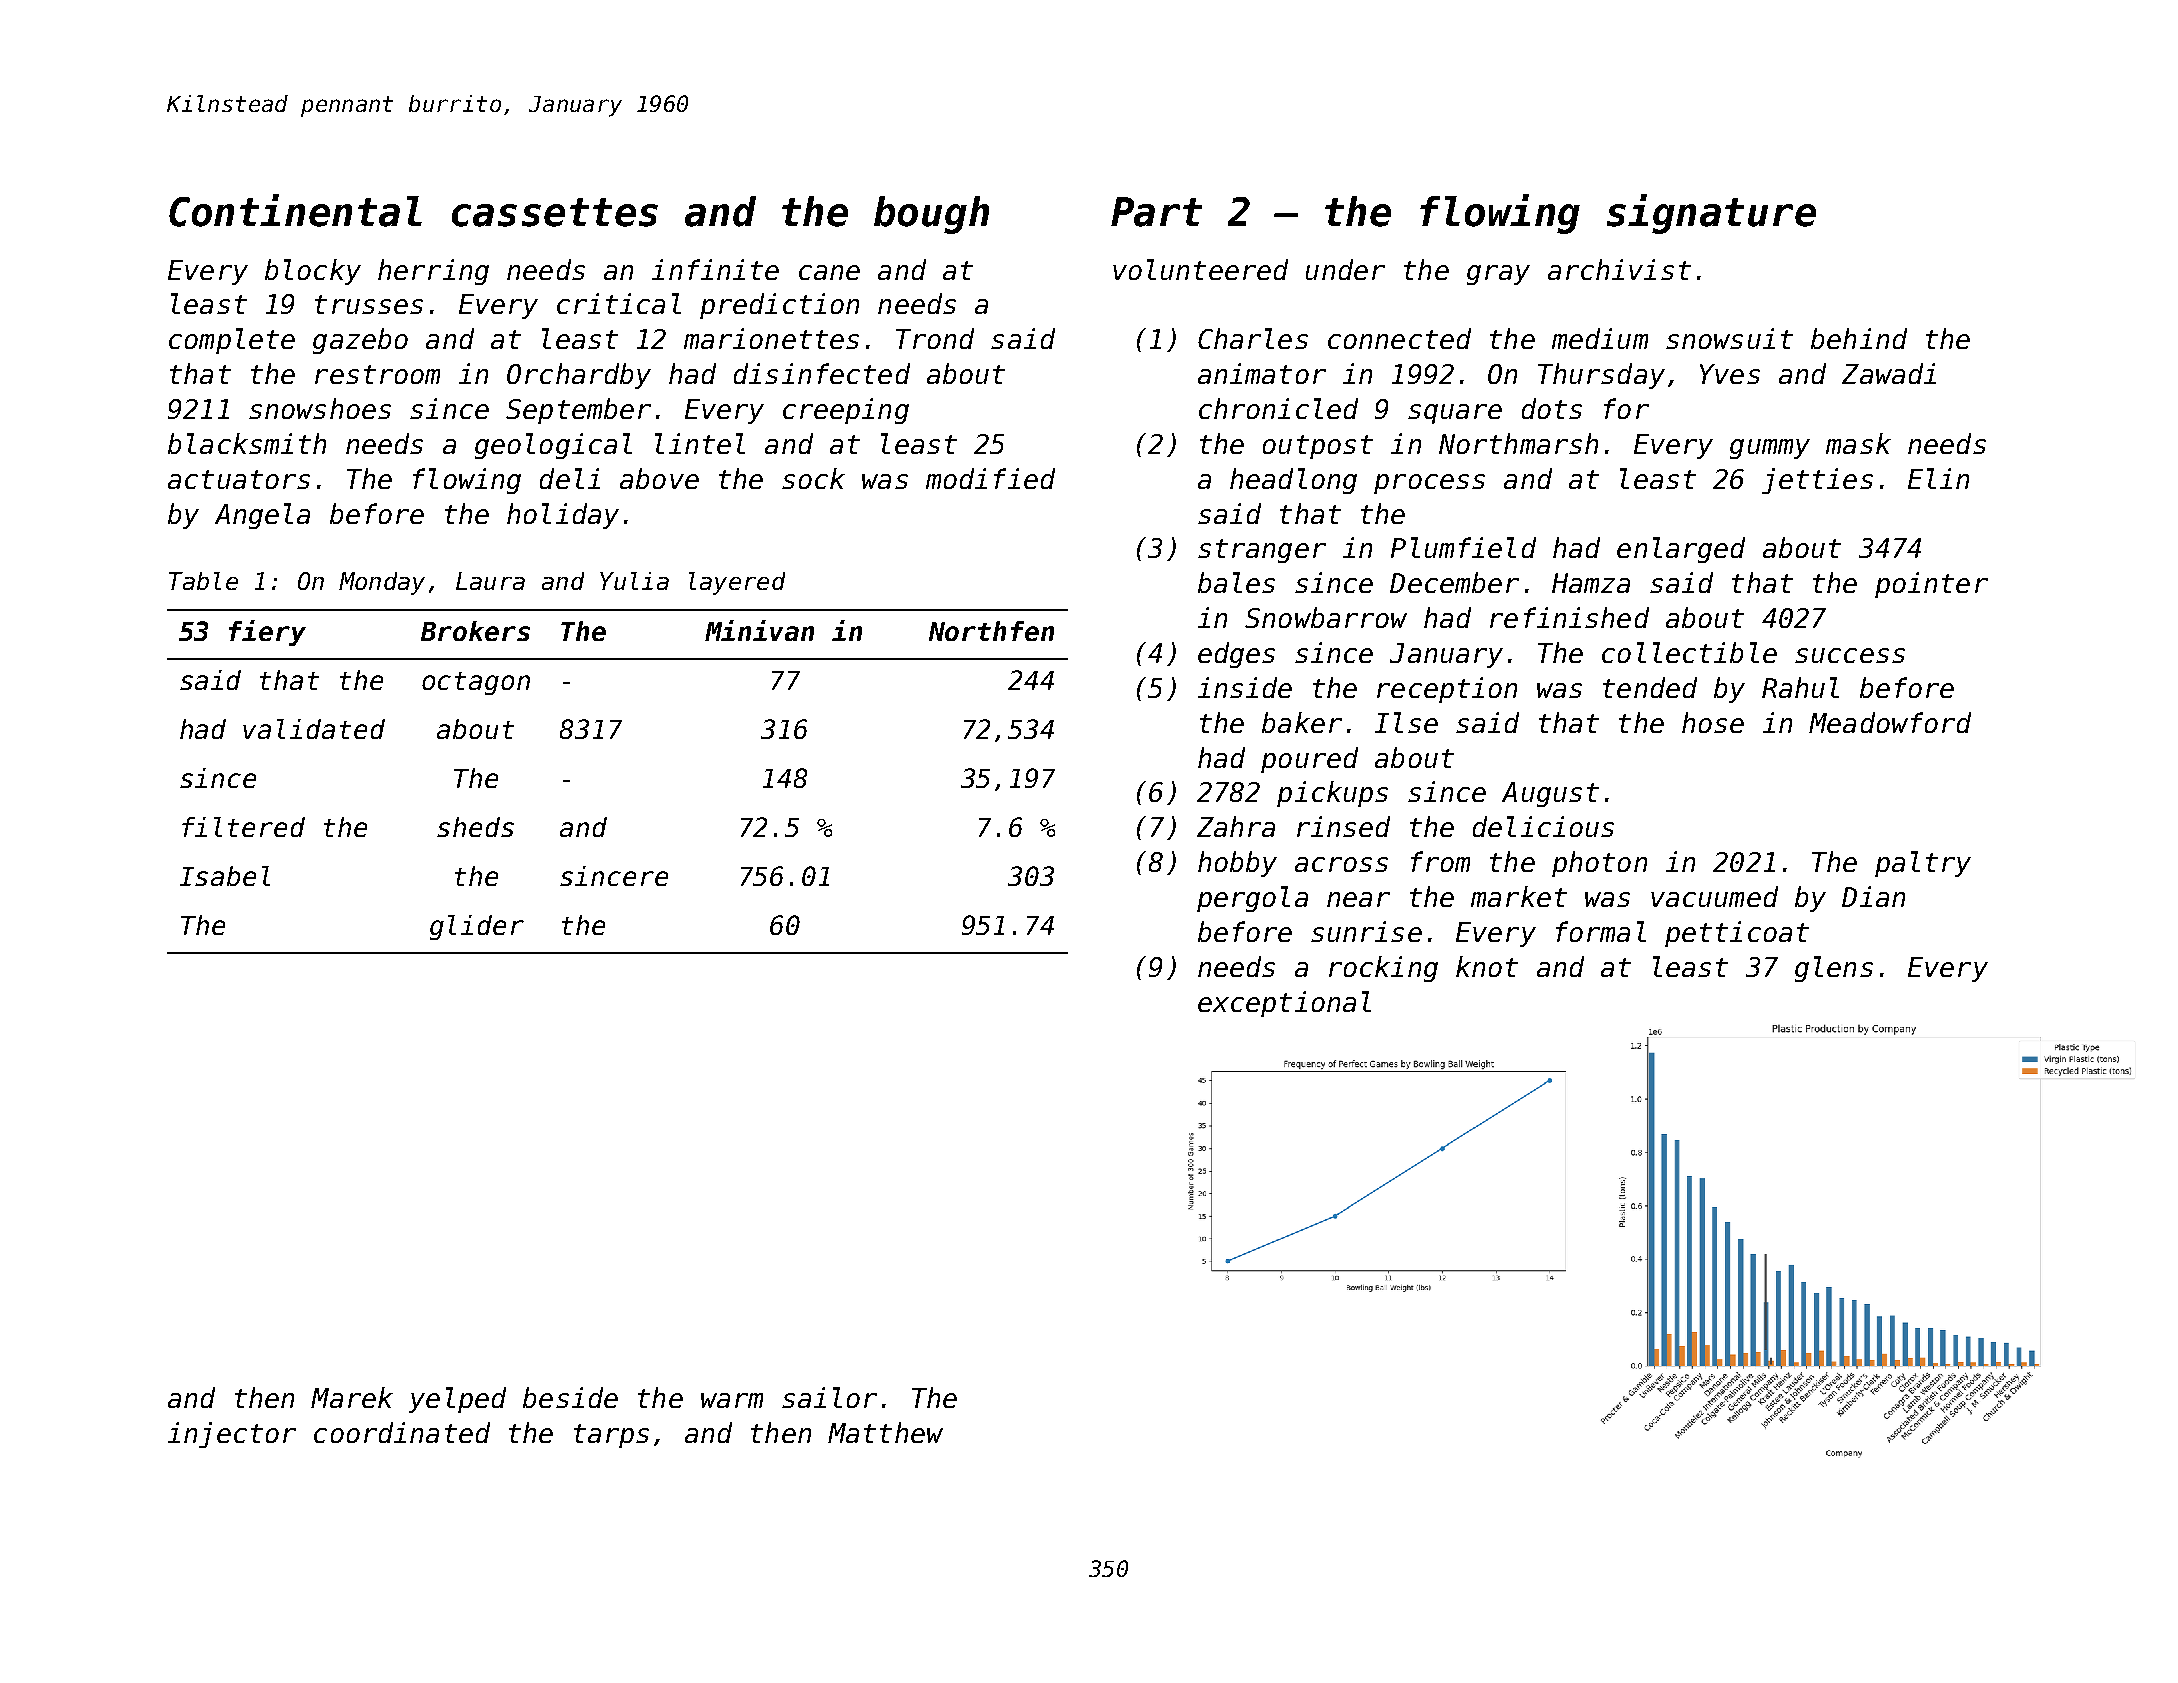 This image has height=1683, width=2178. What do you see at coordinates (232, 1435) in the image?
I see `injector` at bounding box center [232, 1435].
